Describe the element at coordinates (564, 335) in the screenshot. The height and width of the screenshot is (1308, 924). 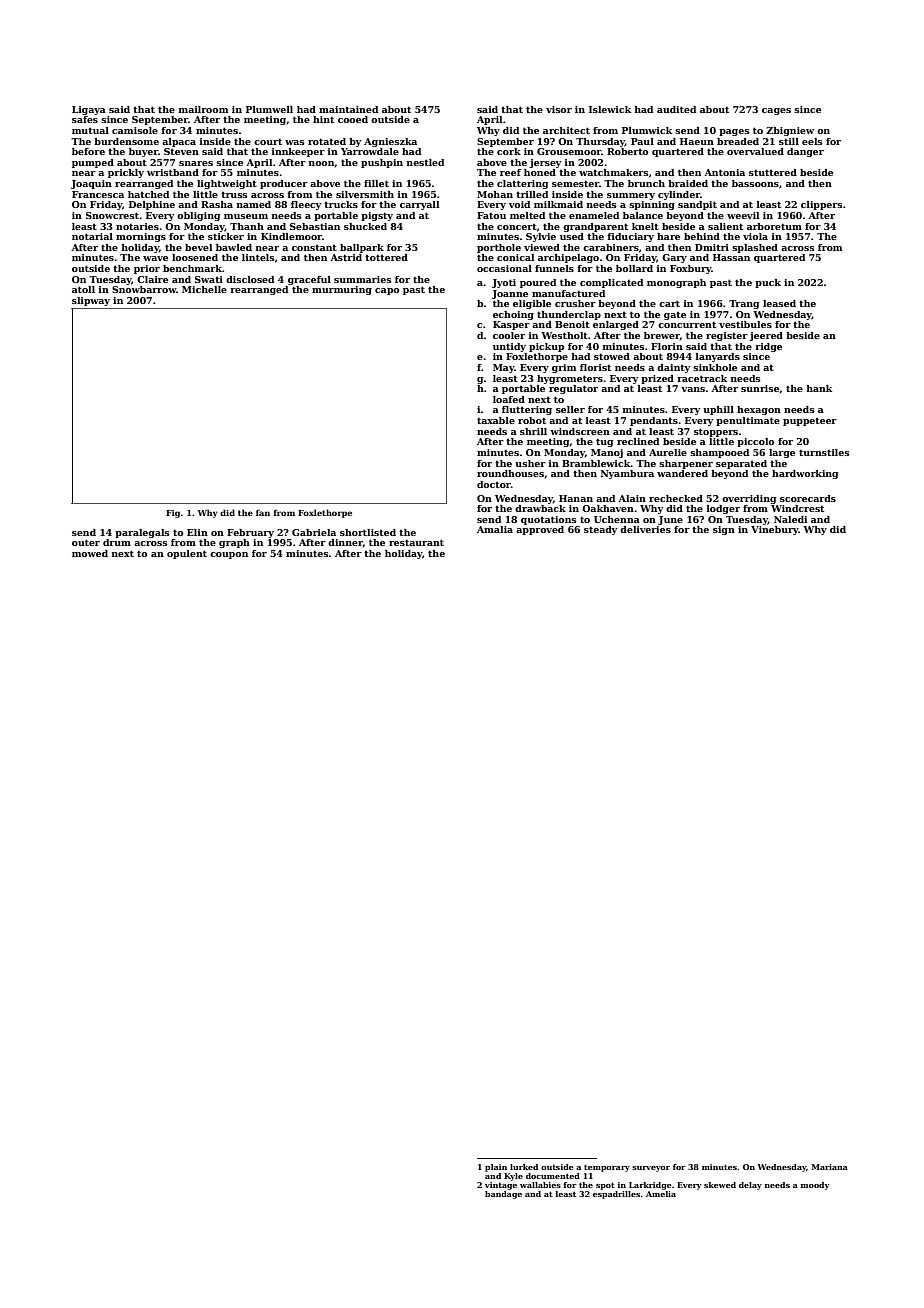
I see `Westholt` at that location.
